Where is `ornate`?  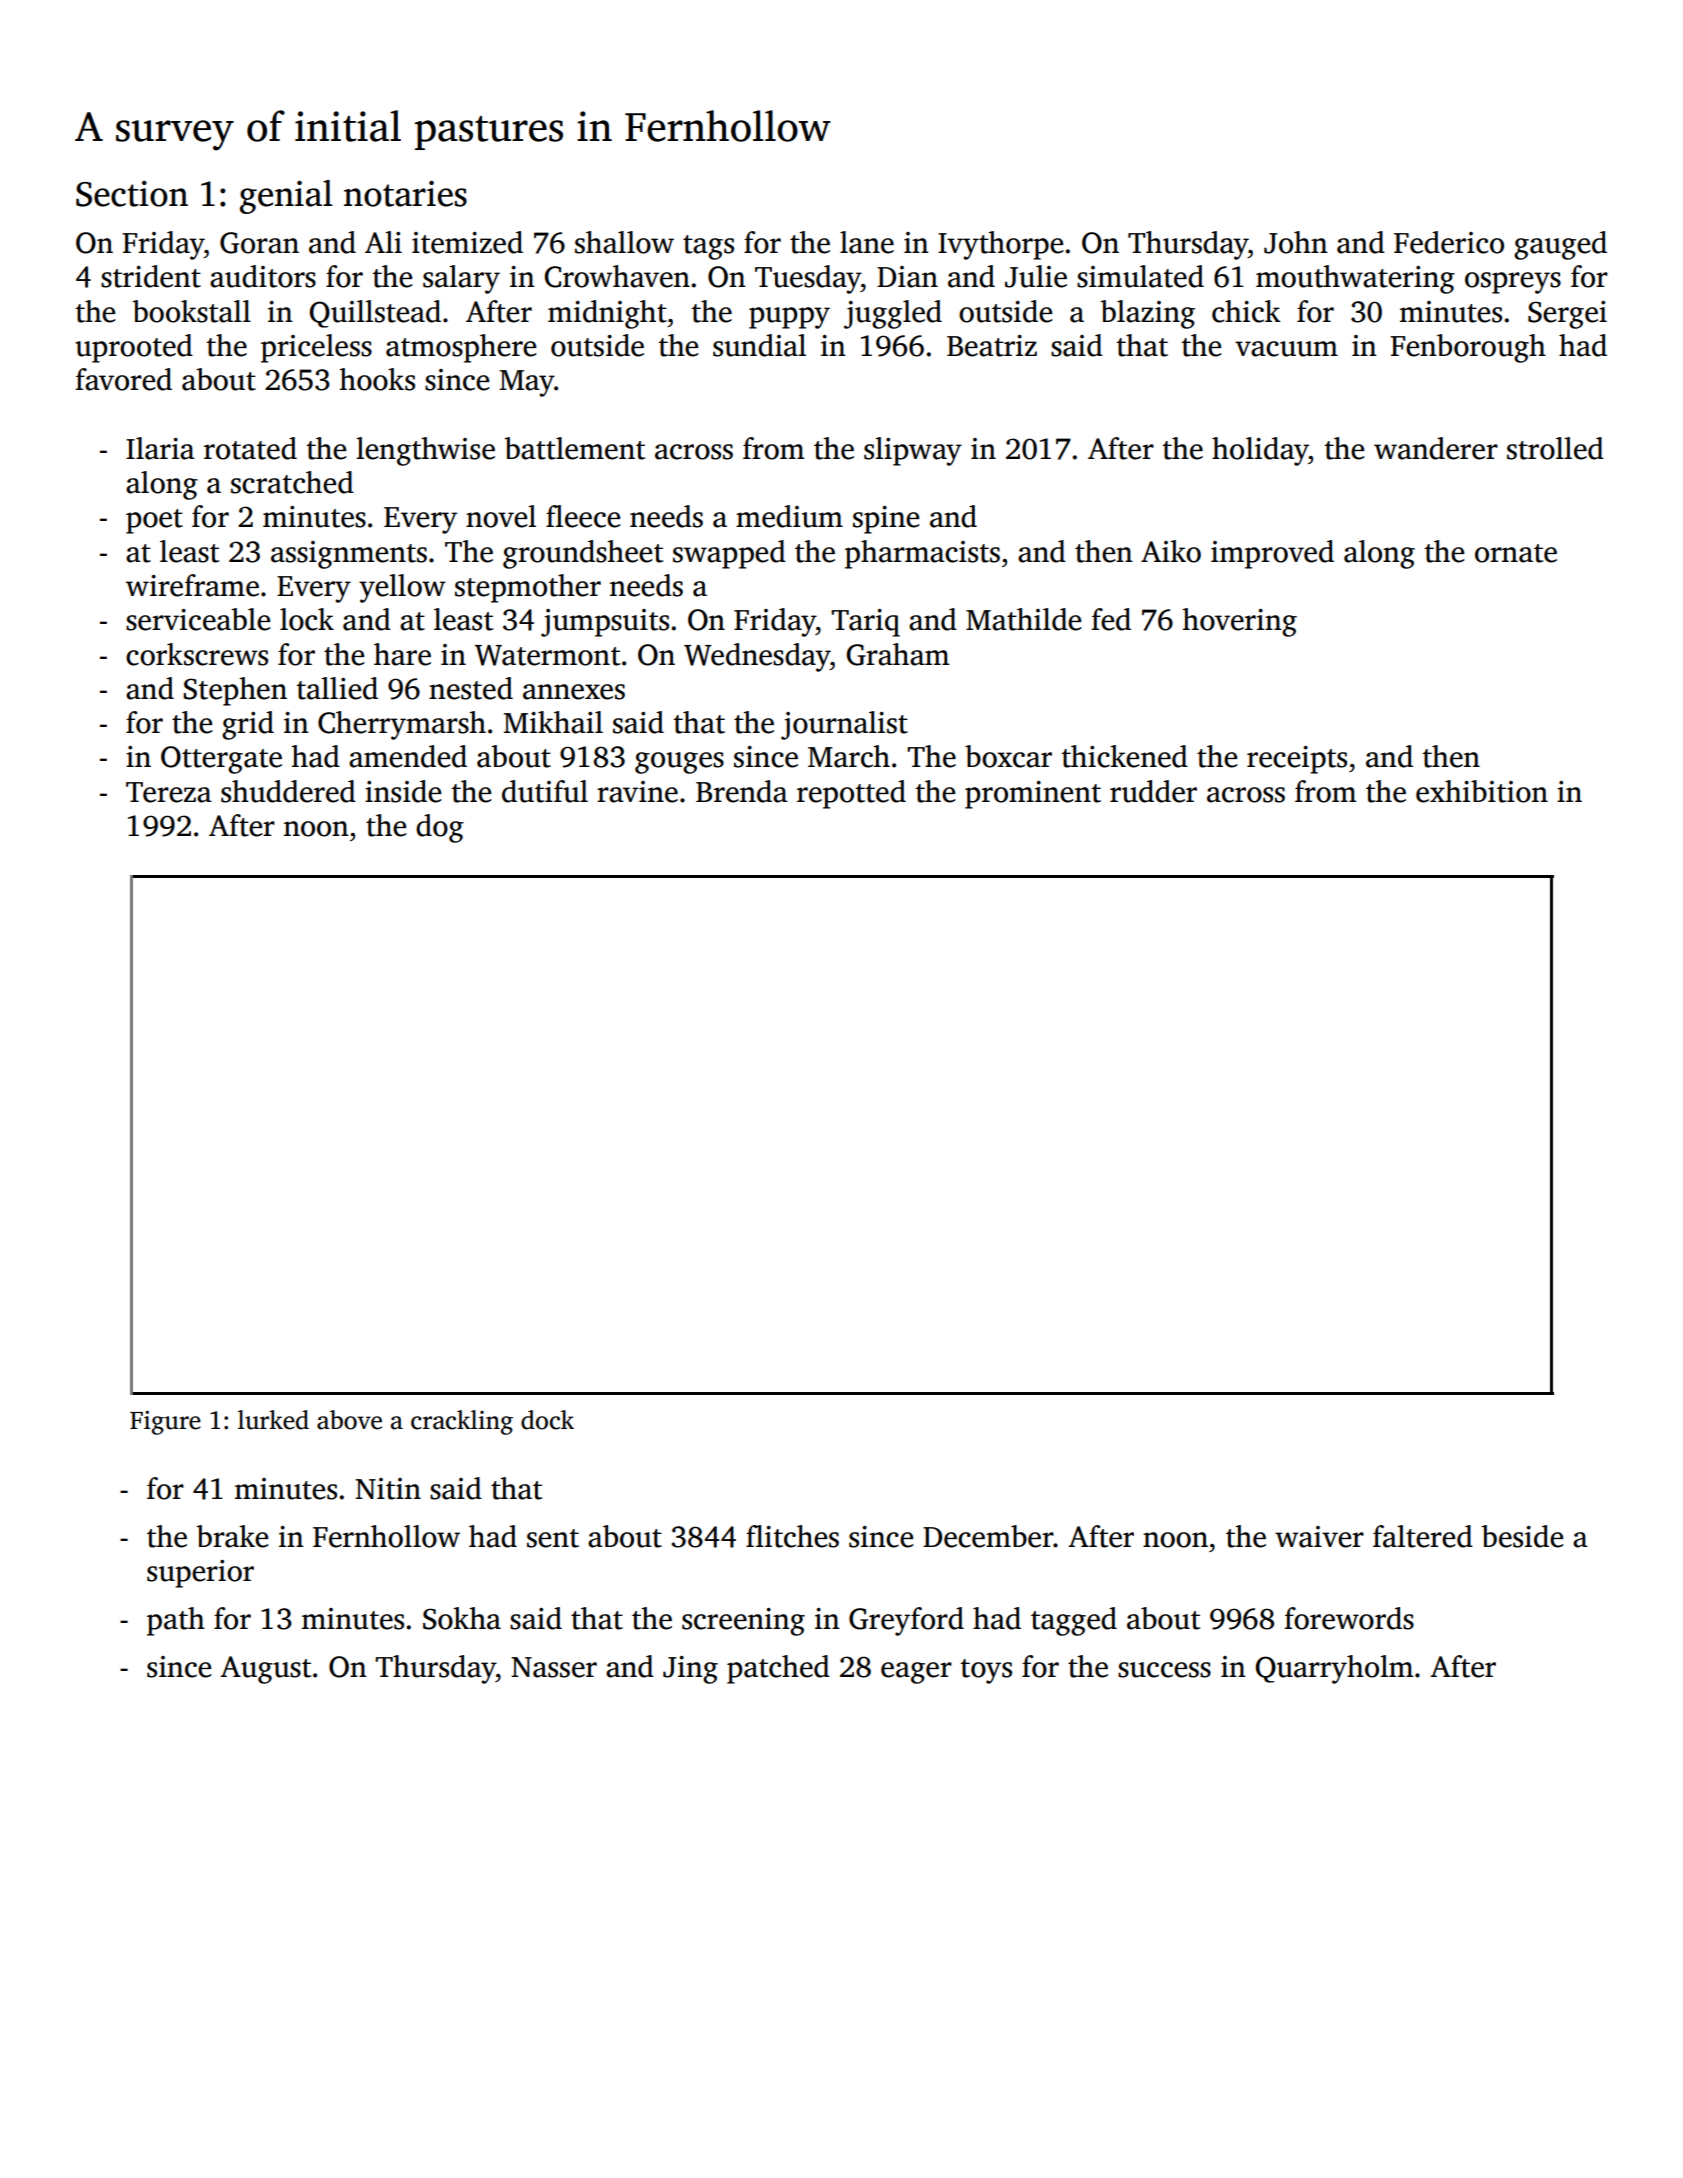 ornate is located at coordinates (1516, 553).
